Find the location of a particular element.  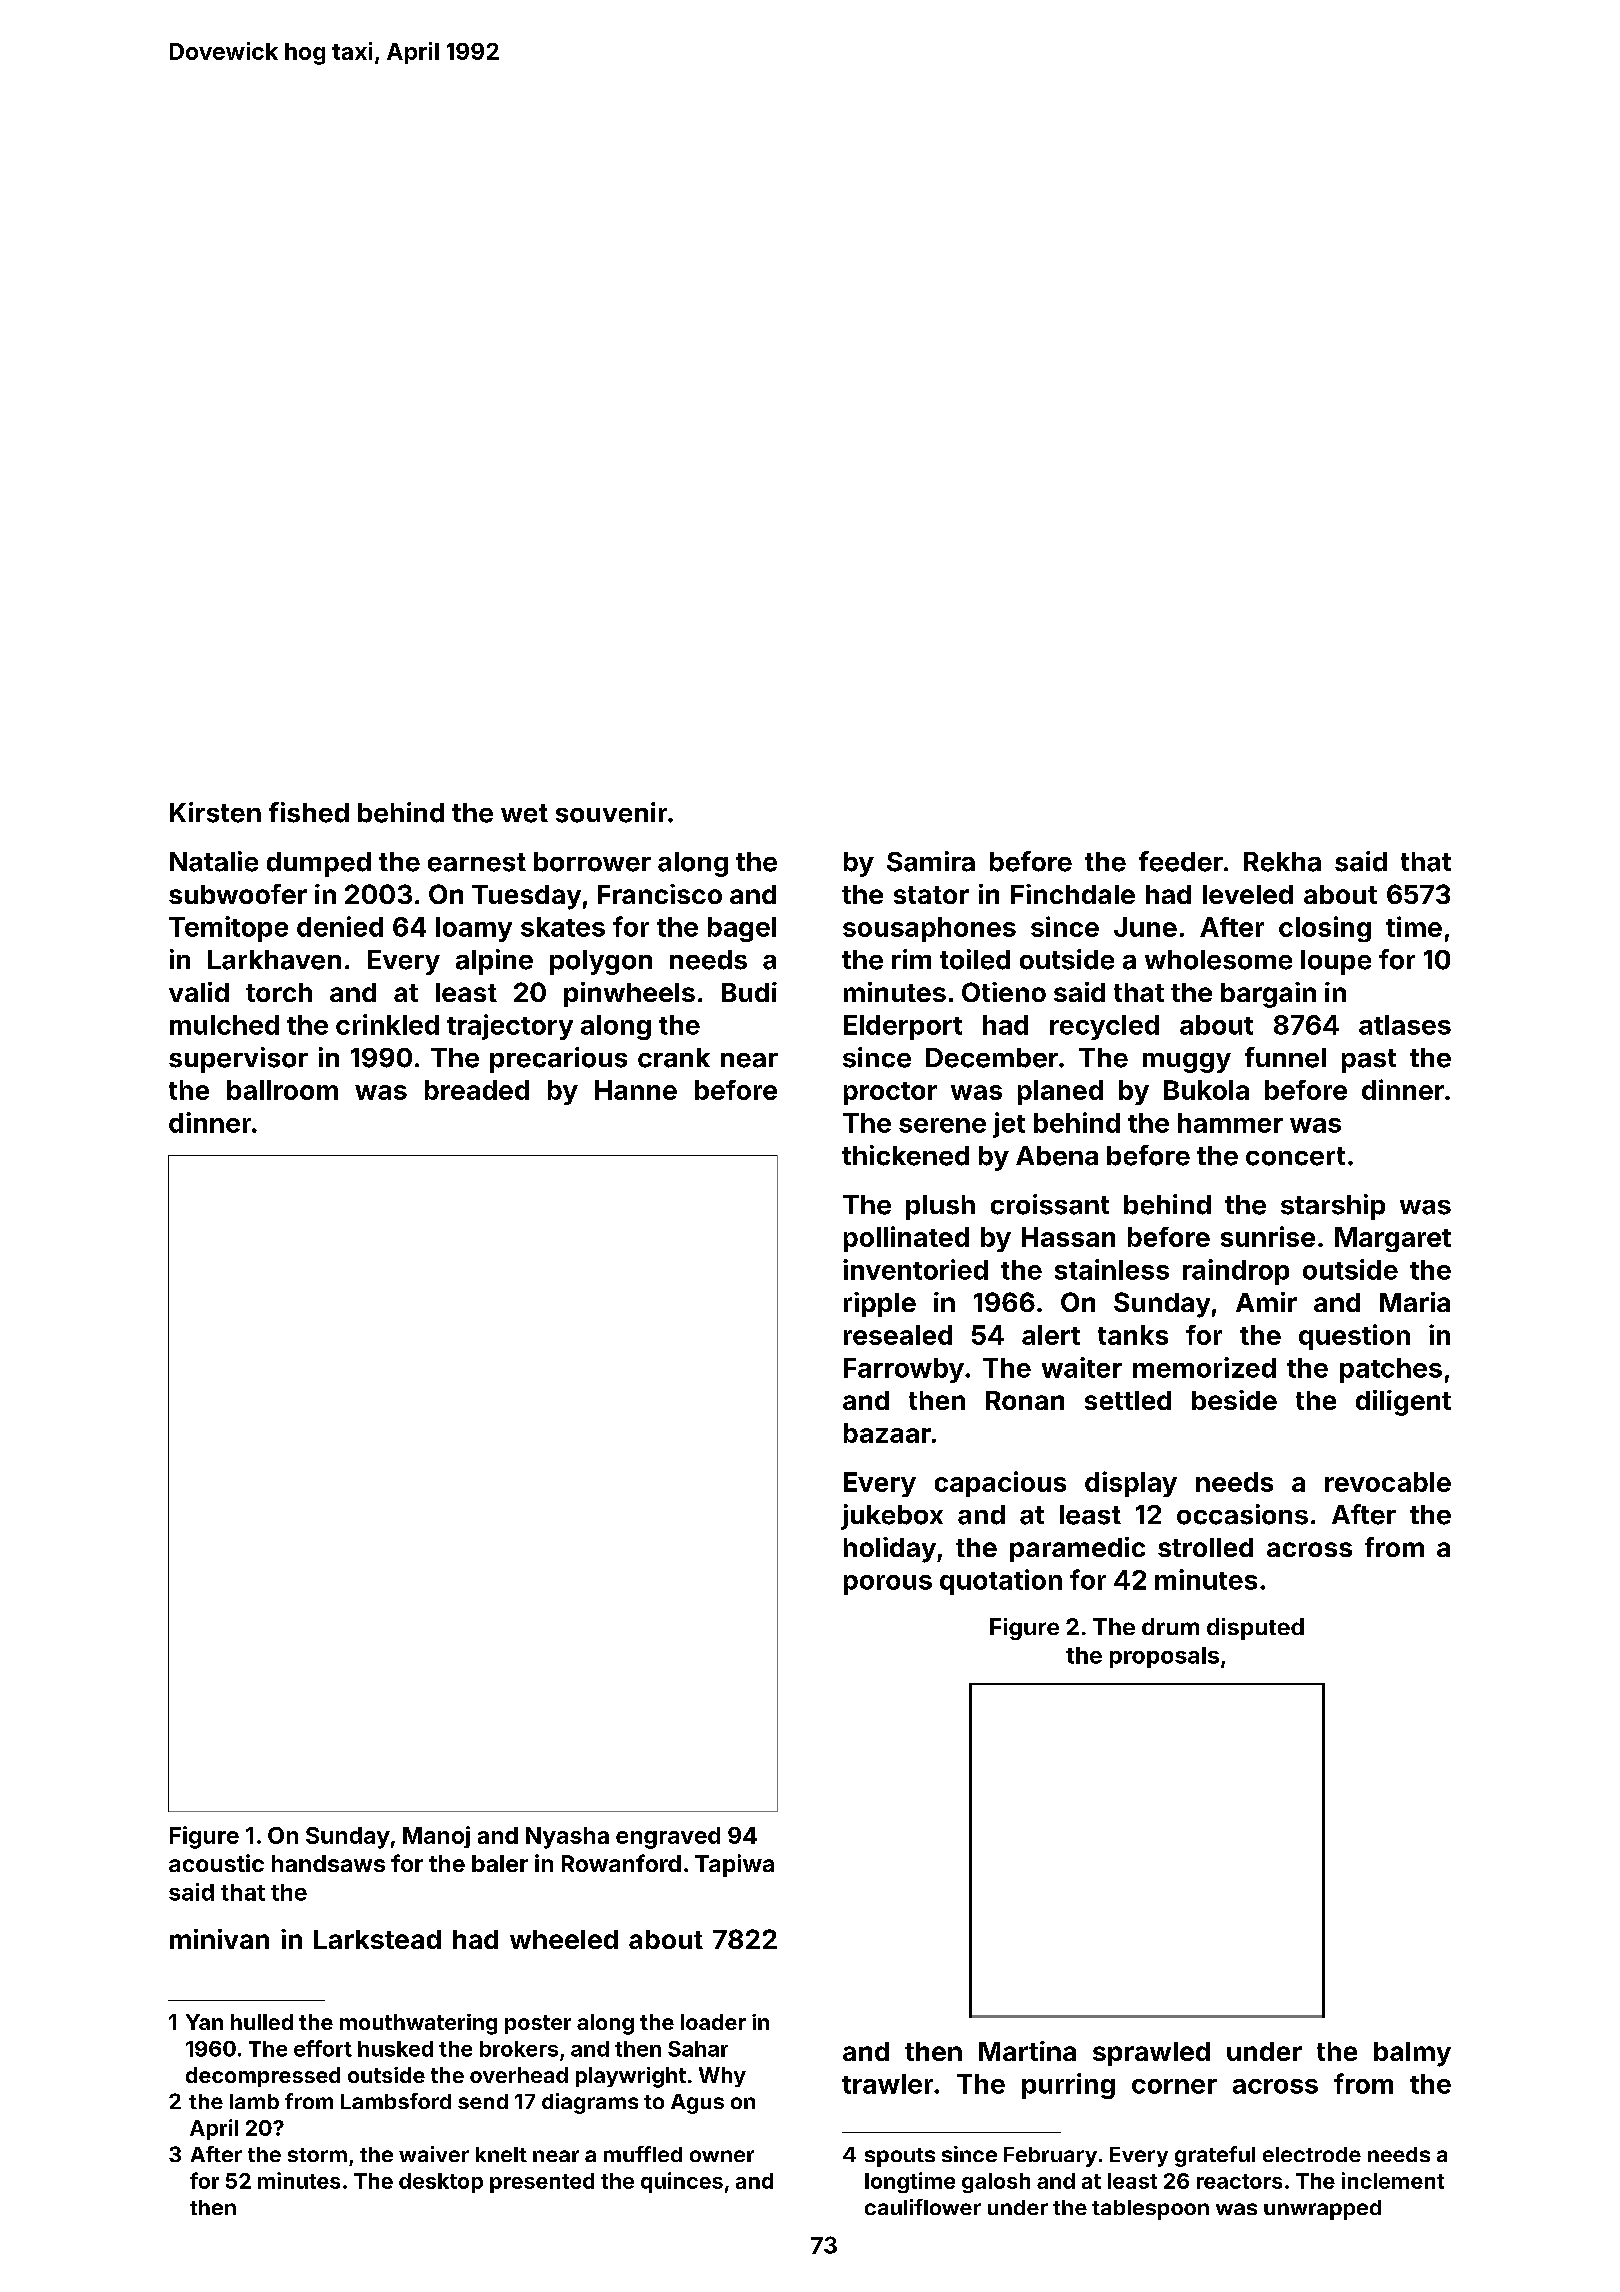

thickened is located at coordinates (905, 1155).
